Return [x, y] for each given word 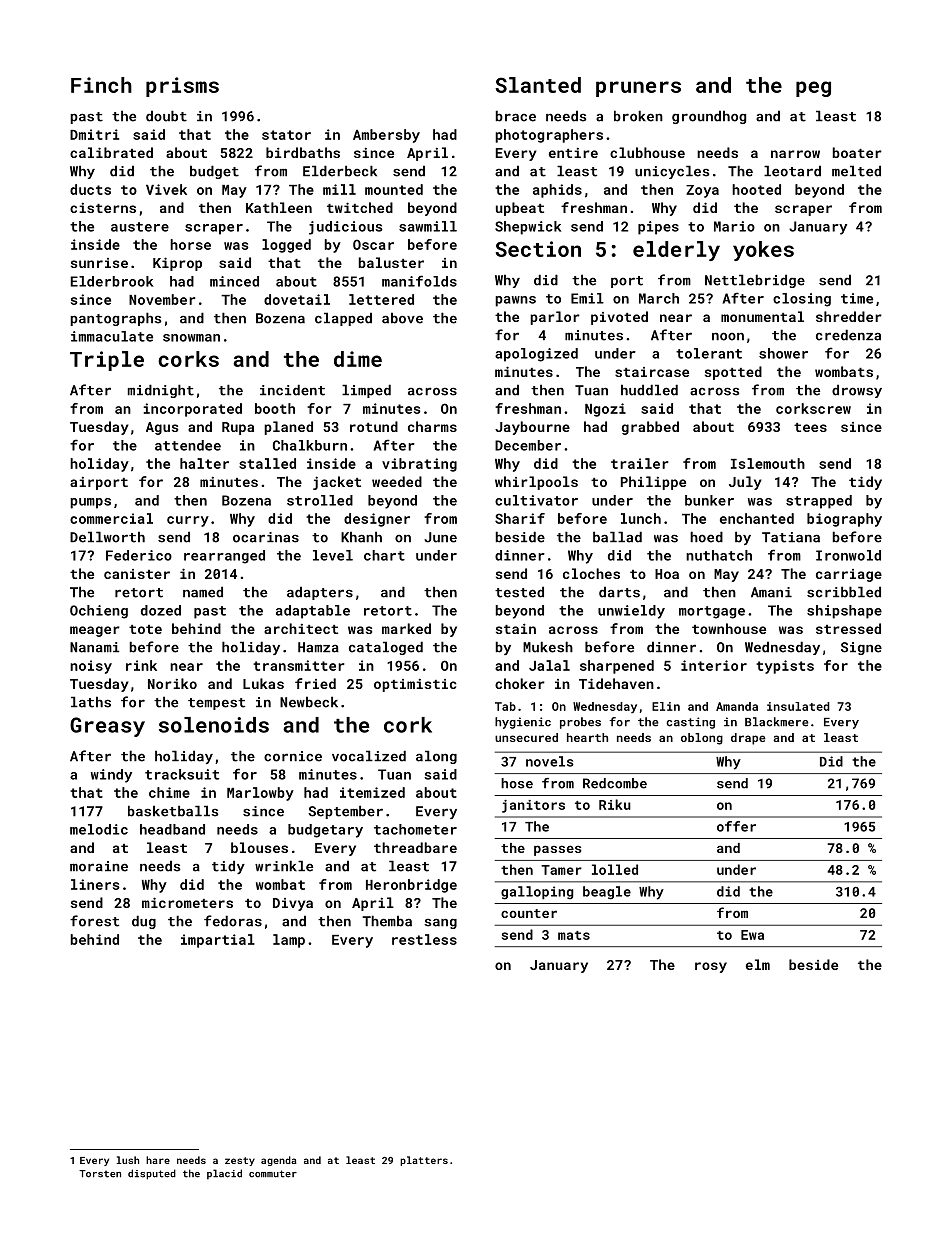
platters [424, 1161]
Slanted [538, 85]
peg [813, 89]
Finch [101, 85]
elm [758, 964]
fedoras [233, 921]
